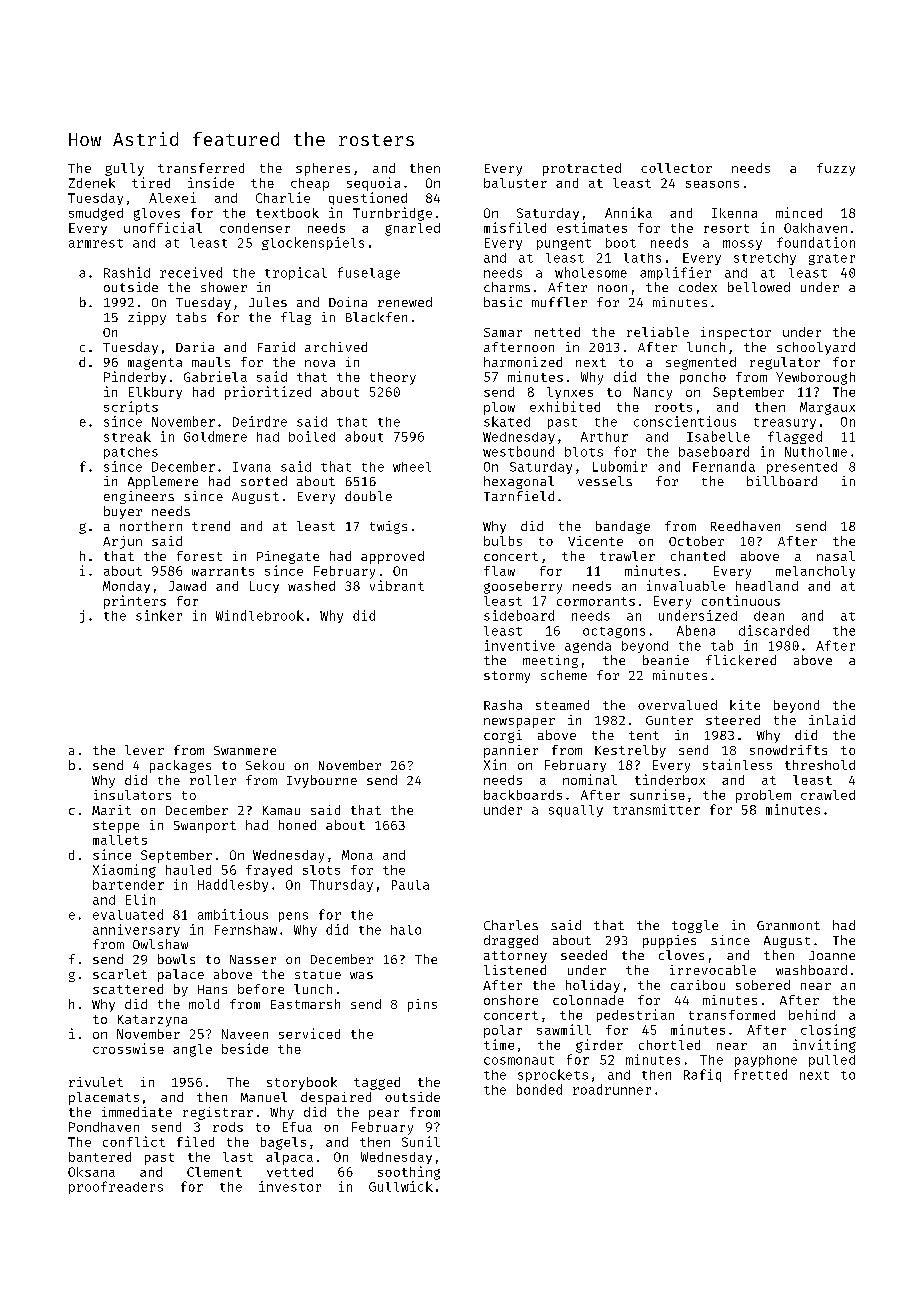 This page has width=924, height=1314. What do you see at coordinates (336, 1098) in the page?
I see `despaired` at bounding box center [336, 1098].
